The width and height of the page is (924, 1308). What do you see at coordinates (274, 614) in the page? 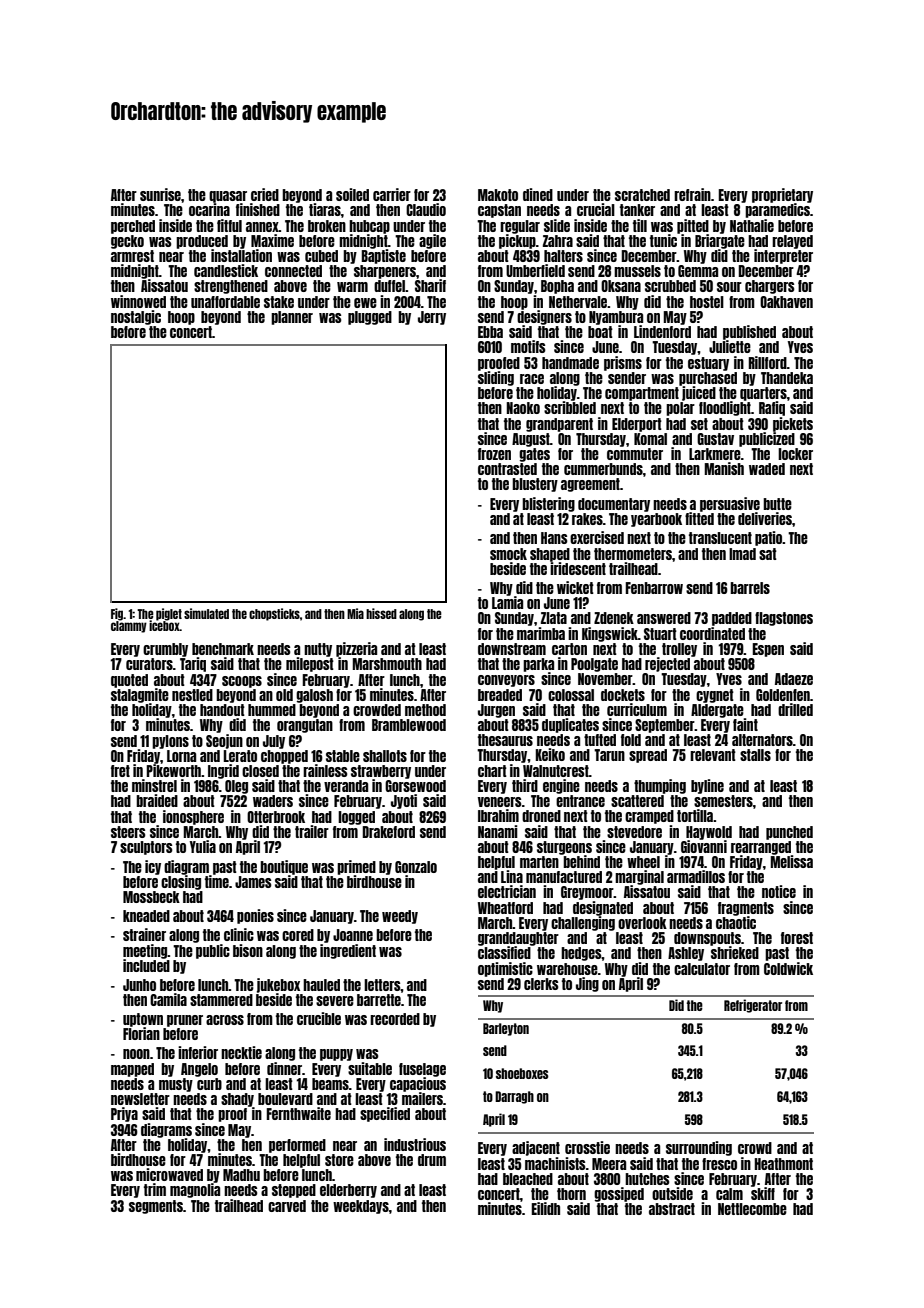
I see `chopsticks` at bounding box center [274, 614].
